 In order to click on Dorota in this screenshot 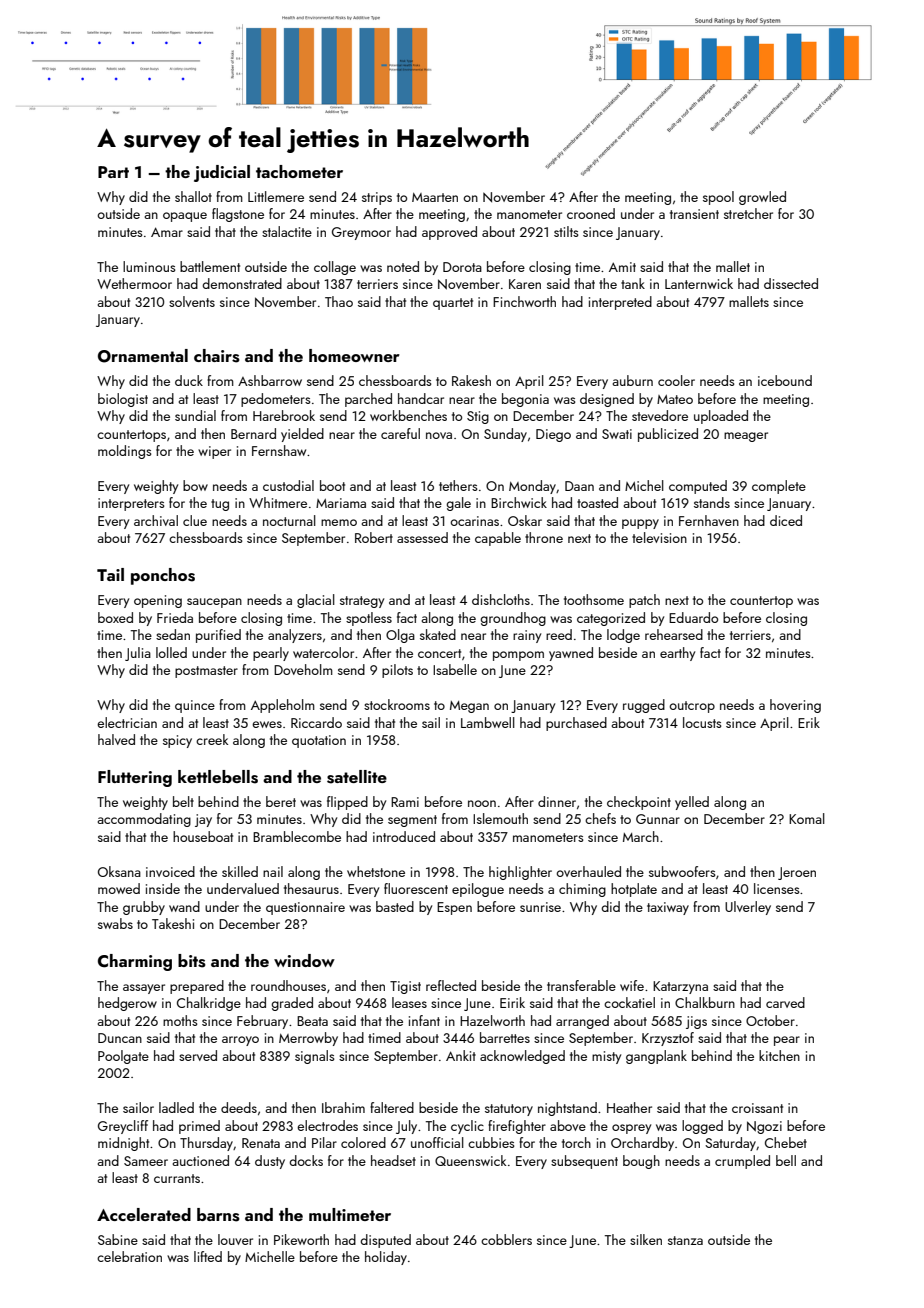, I will do `click(462, 267)`.
